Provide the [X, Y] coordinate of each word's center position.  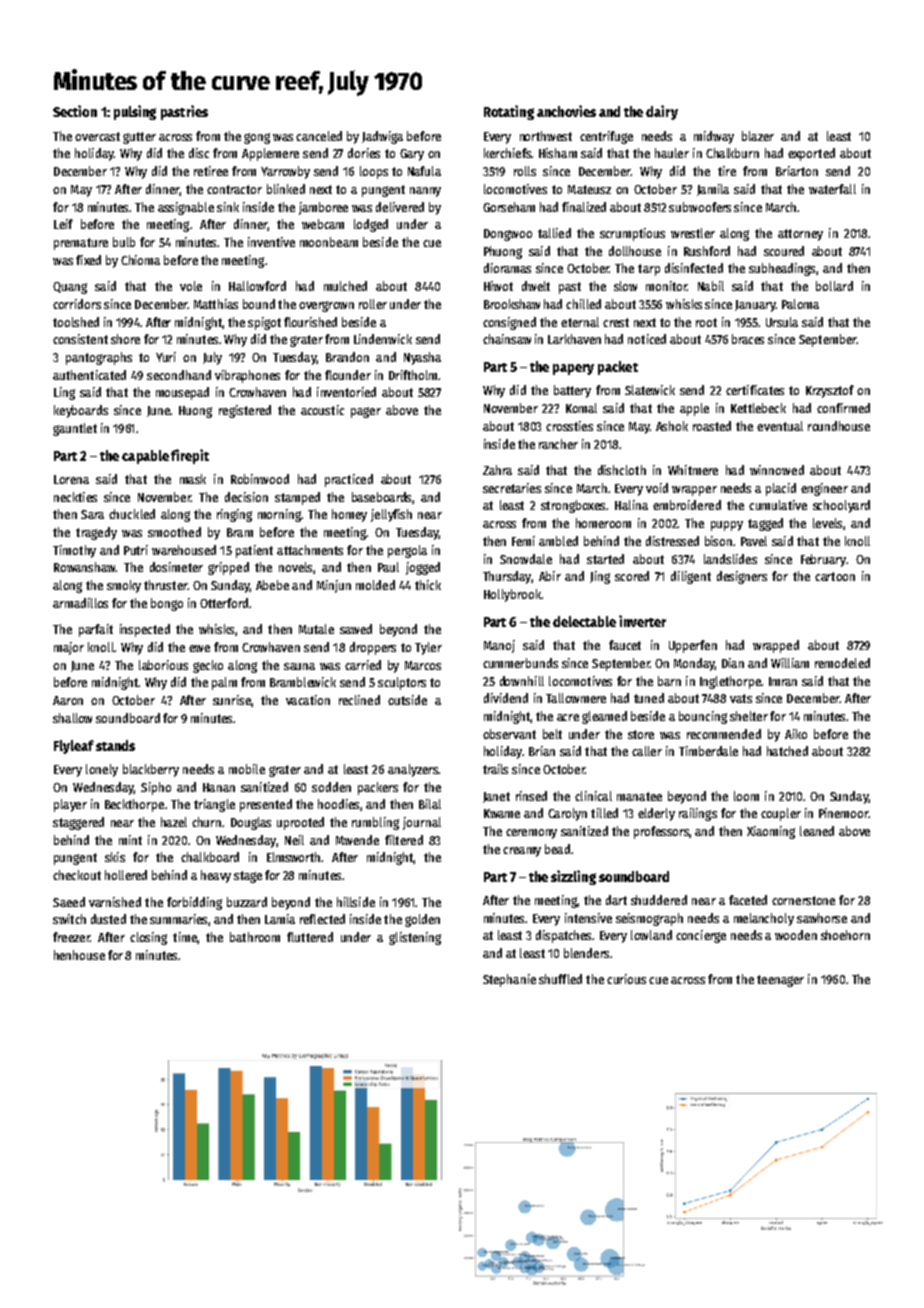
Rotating [509, 112]
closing [148, 938]
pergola [407, 551]
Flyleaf [74, 747]
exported [811, 154]
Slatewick [650, 390]
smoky [124, 586]
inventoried [346, 392]
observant [509, 734]
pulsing [135, 112]
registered [245, 411]
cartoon [835, 576]
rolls [525, 171]
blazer [758, 136]
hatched [787, 751]
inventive [271, 242]
